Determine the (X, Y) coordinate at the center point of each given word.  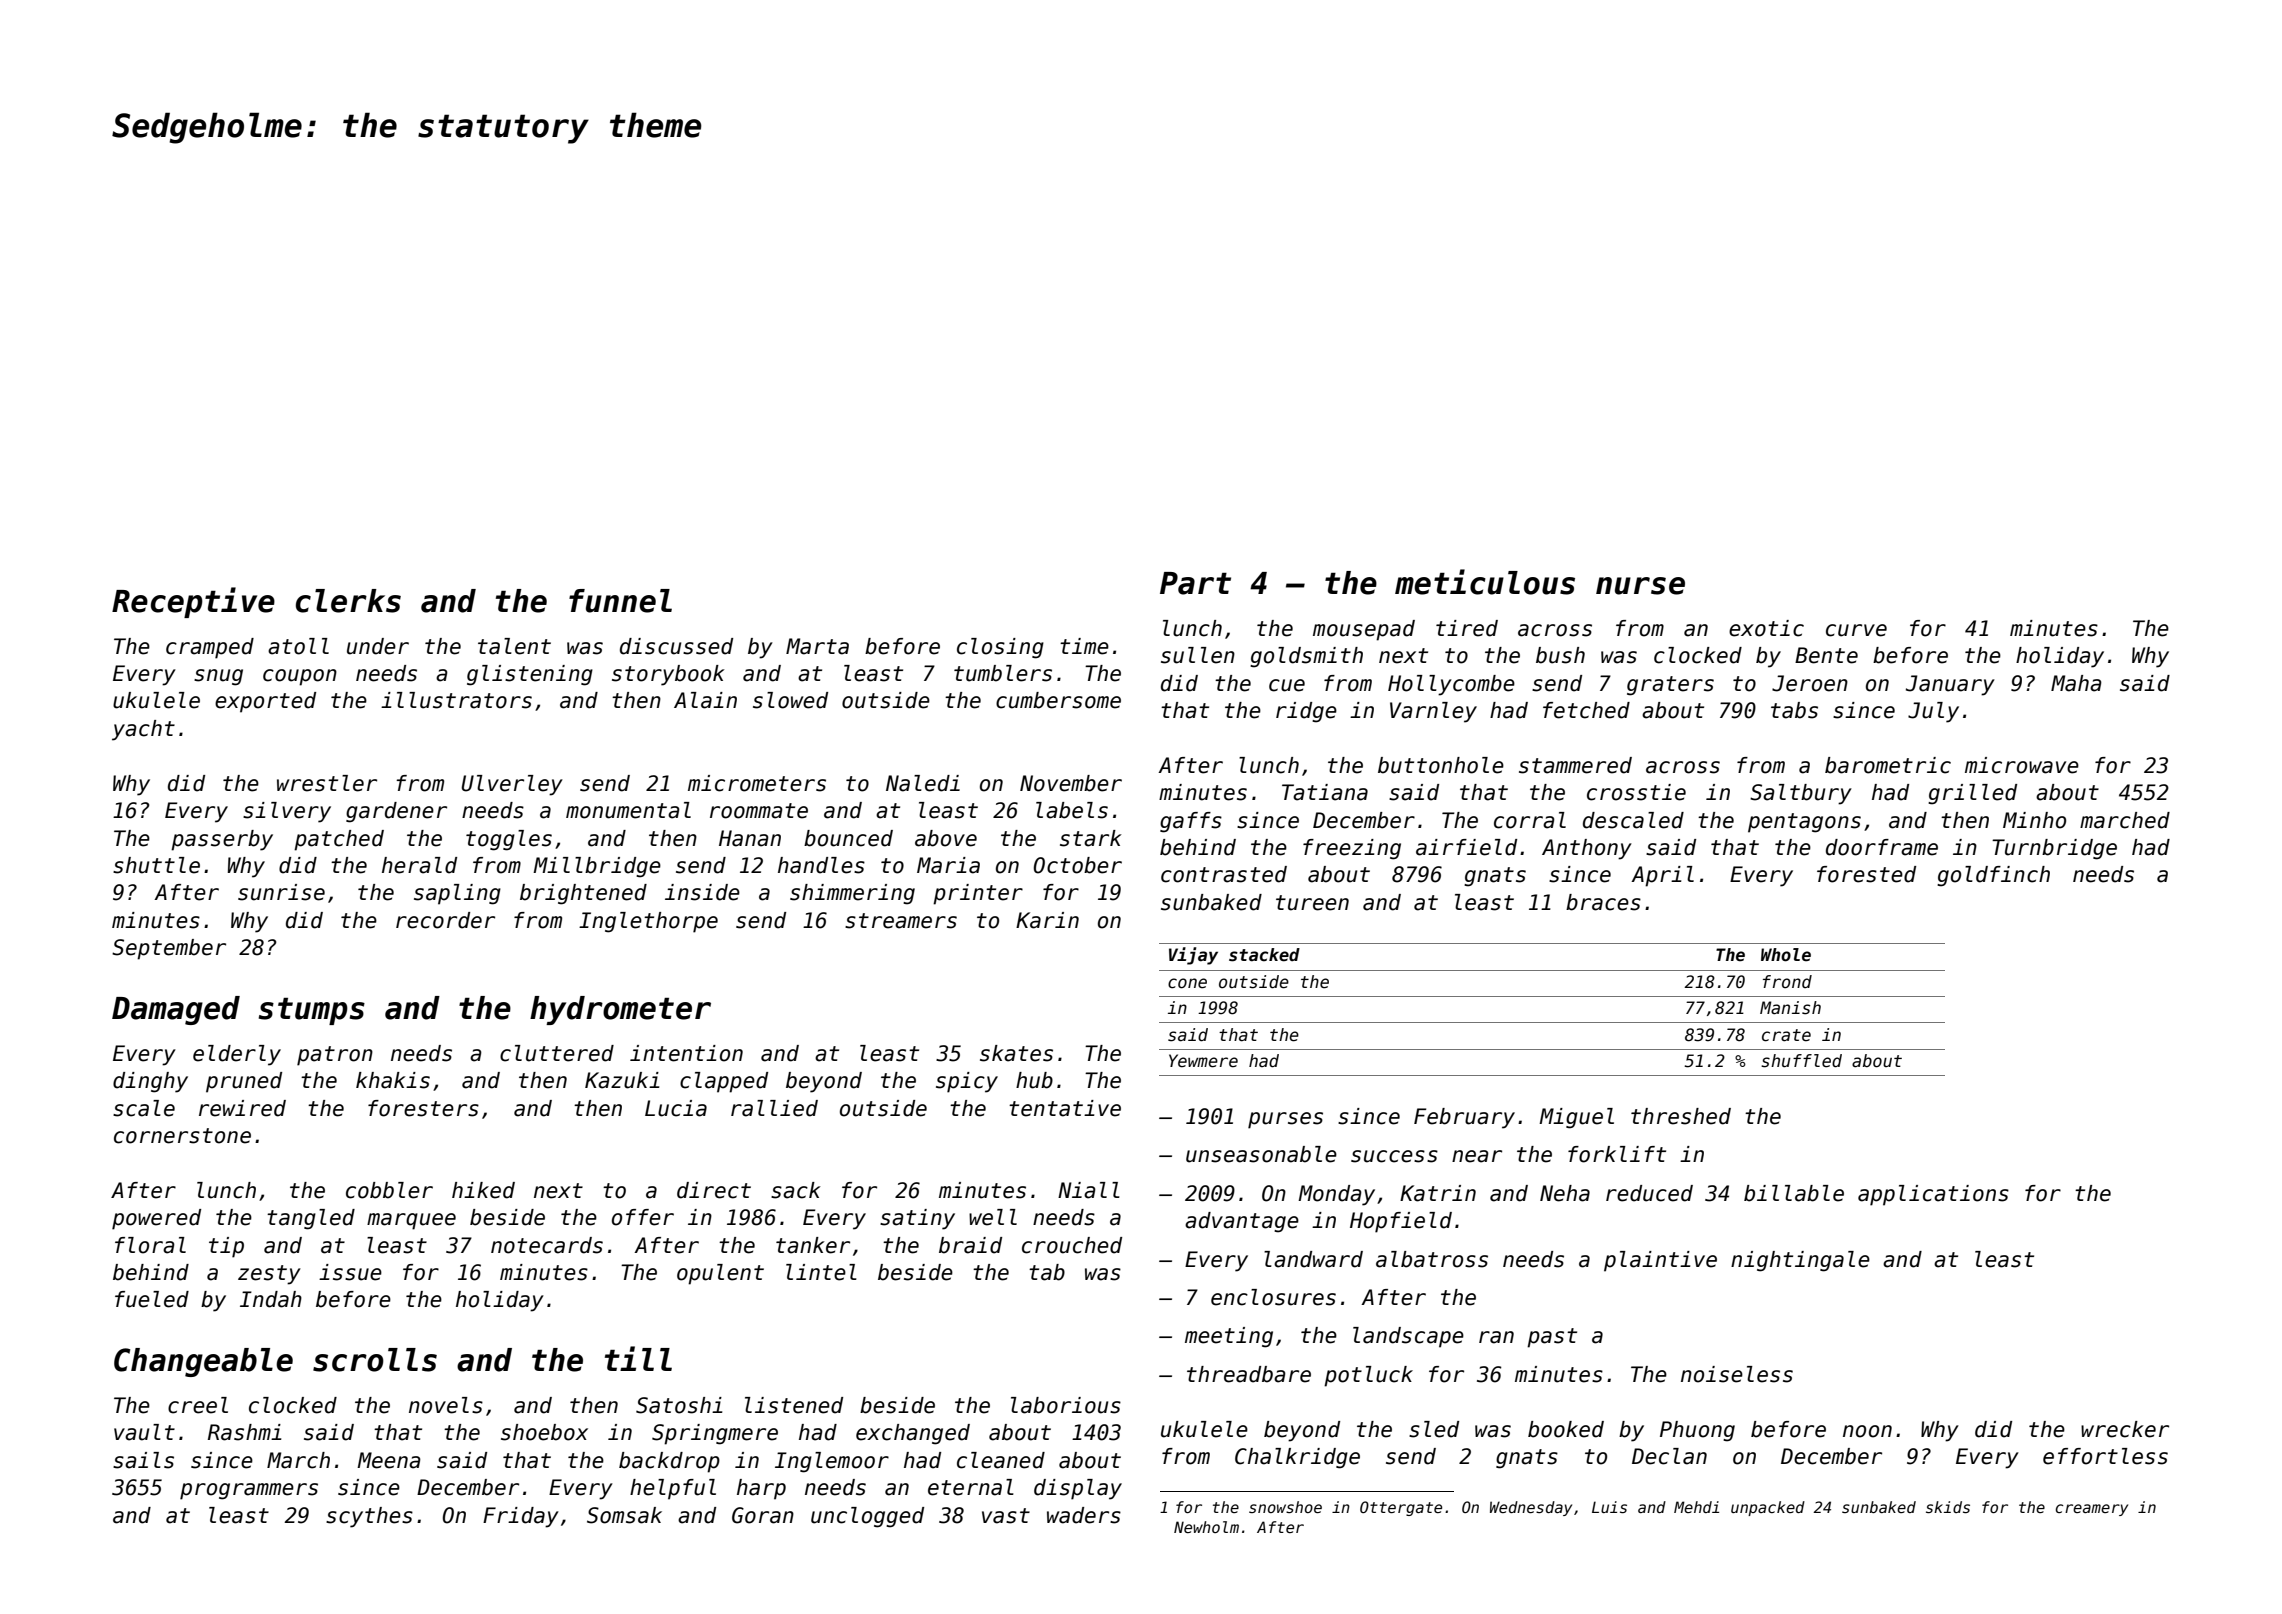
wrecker (2125, 1429)
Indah (271, 1299)
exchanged (913, 1434)
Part (1195, 583)
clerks (348, 601)
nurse (1640, 586)
